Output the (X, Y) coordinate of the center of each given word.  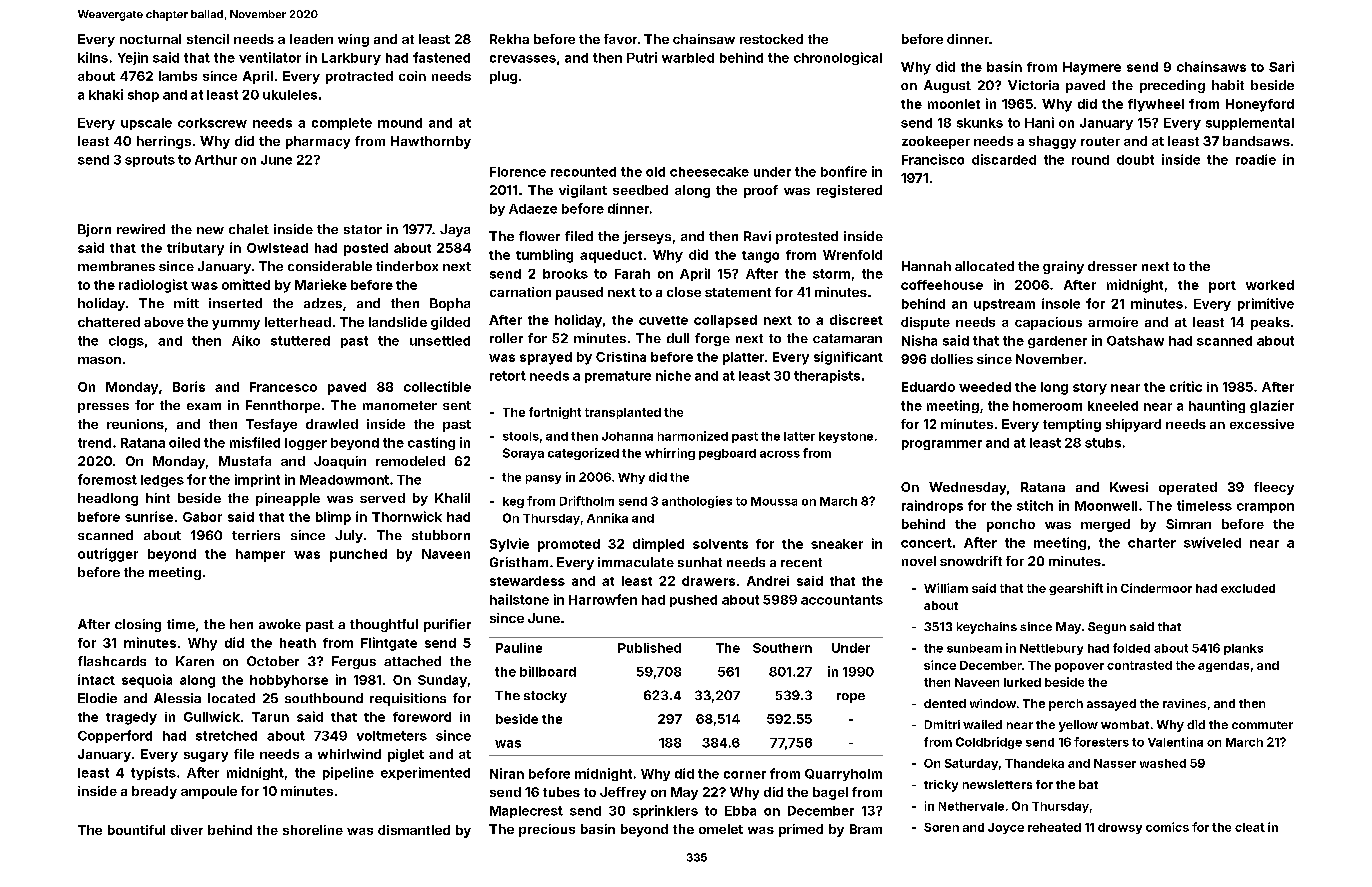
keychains (987, 628)
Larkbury (351, 59)
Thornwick (407, 516)
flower (539, 236)
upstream (1004, 305)
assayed (1111, 705)
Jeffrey (623, 793)
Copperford (115, 736)
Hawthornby (431, 142)
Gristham (519, 562)
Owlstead (277, 248)
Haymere (1092, 68)
